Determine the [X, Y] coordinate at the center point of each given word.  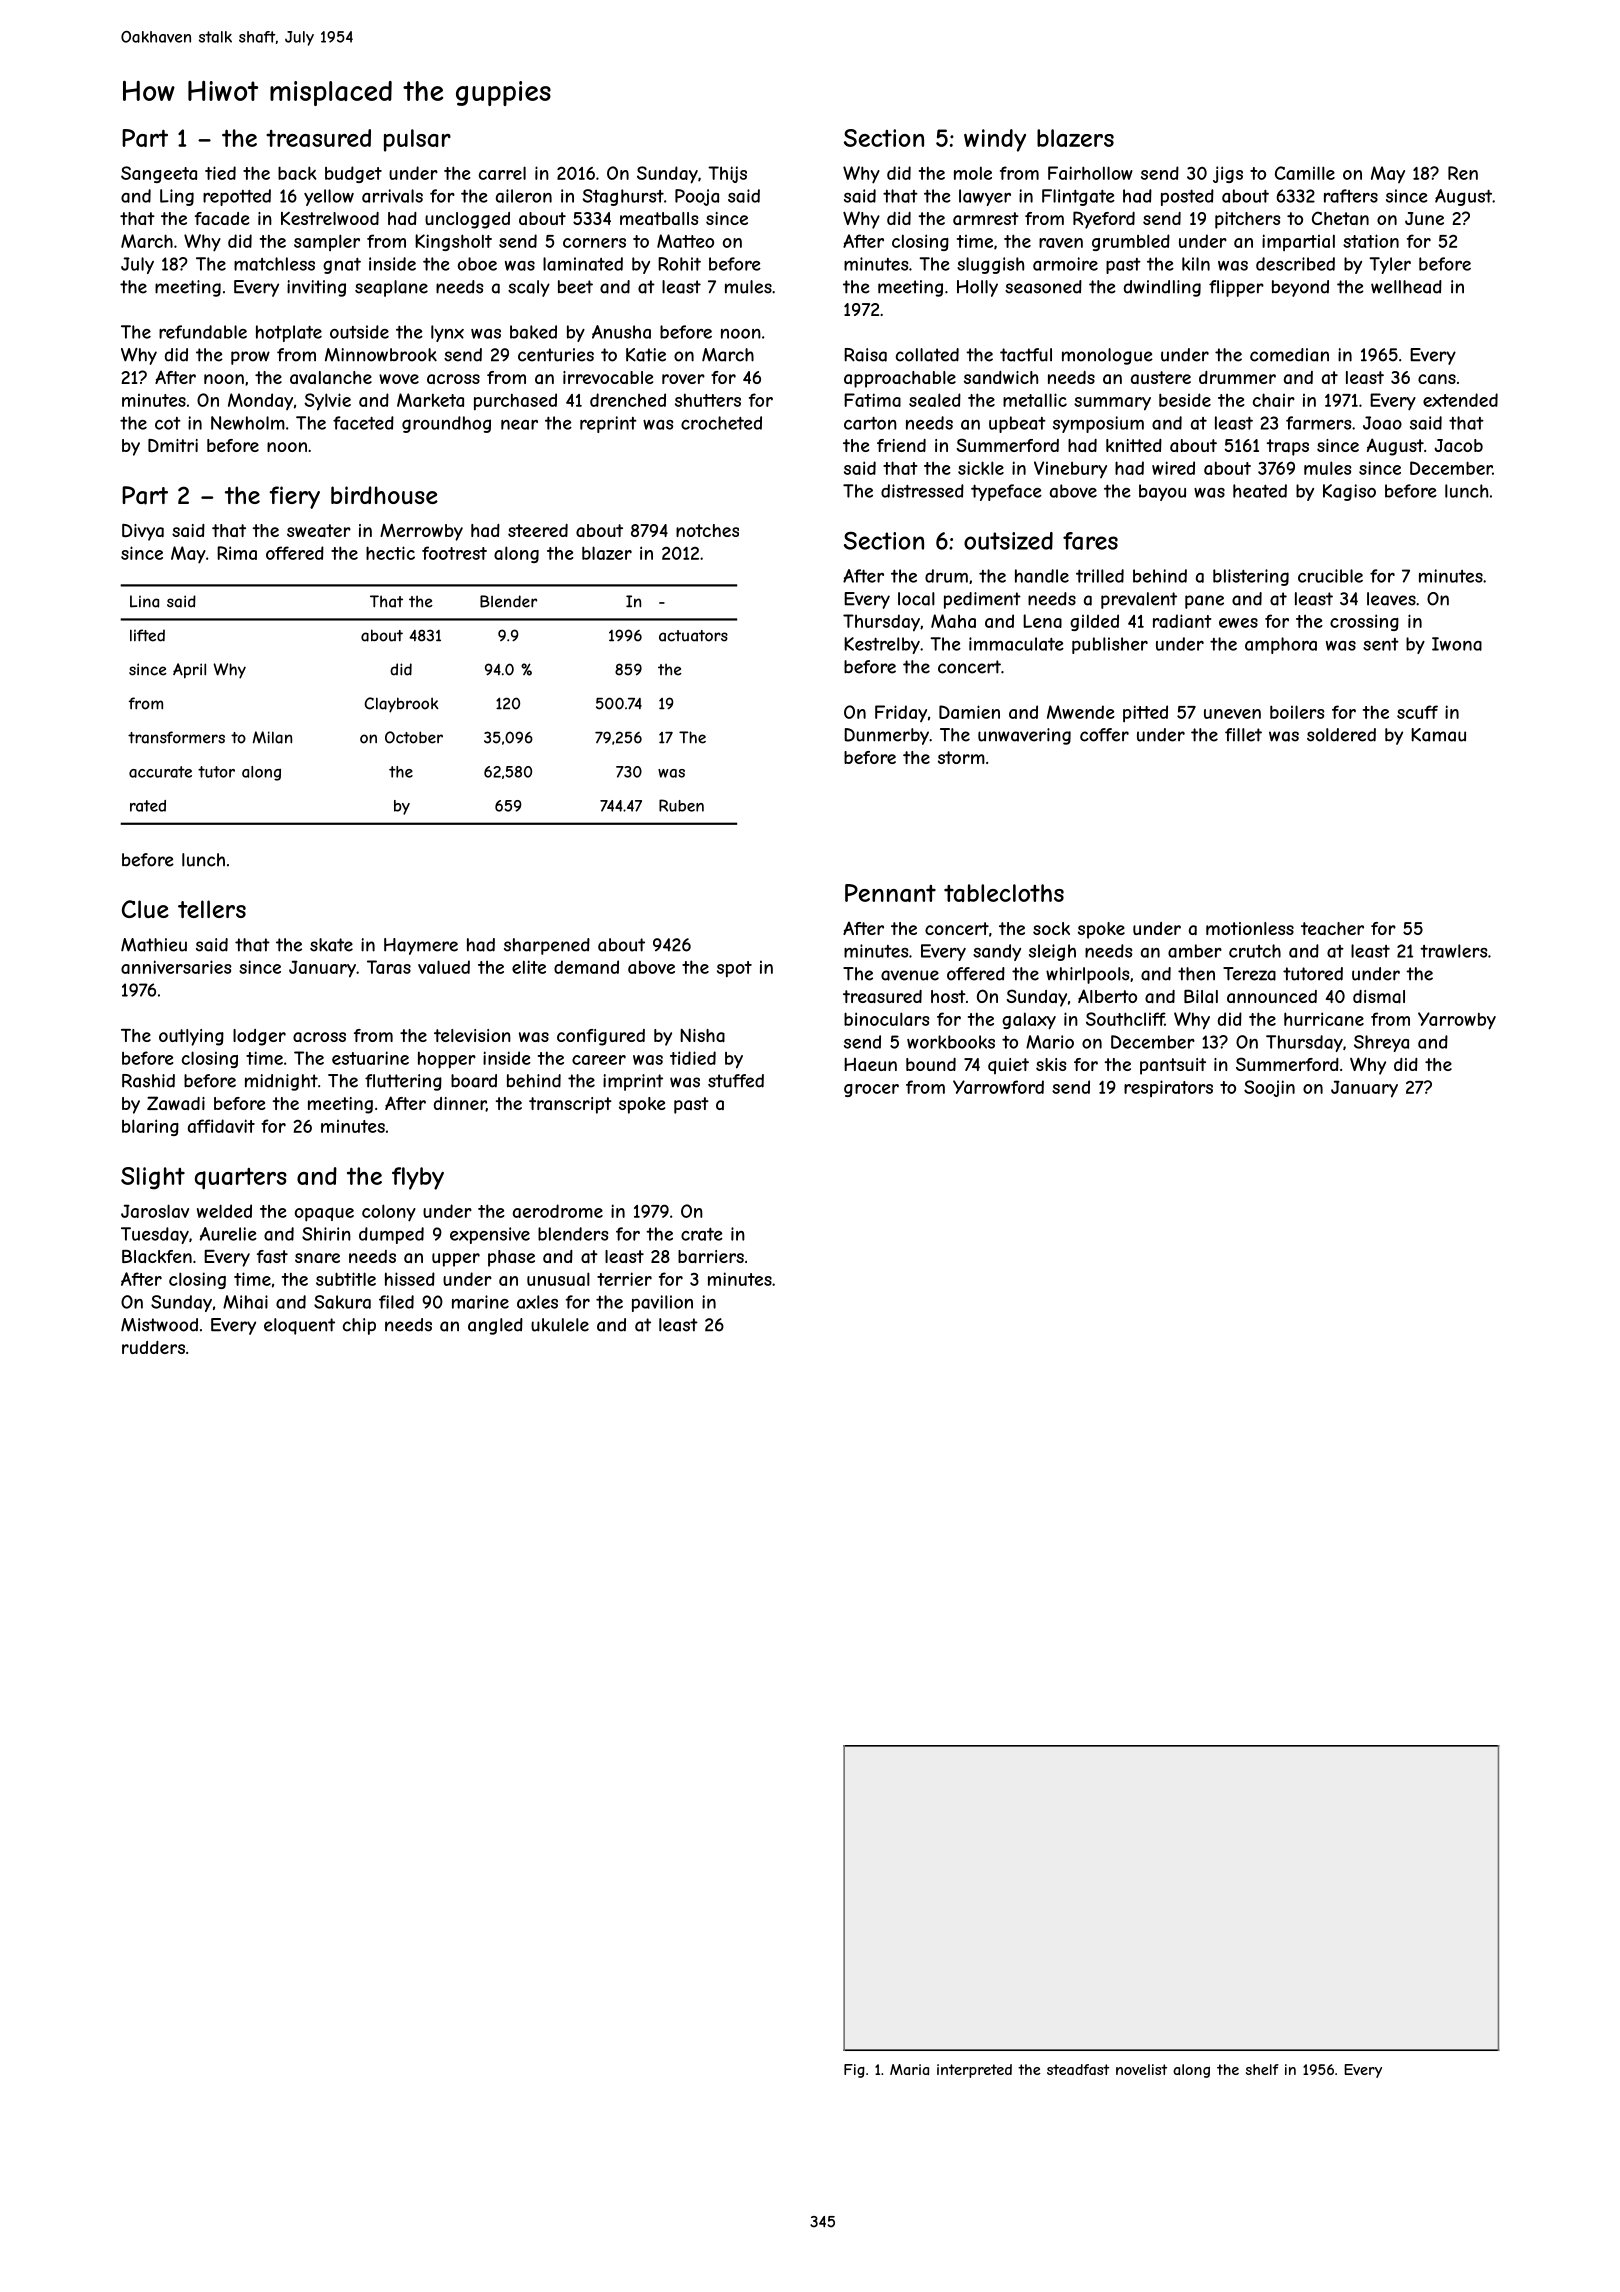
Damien [969, 712]
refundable [203, 332]
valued [444, 967]
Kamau [1438, 735]
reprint [608, 424]
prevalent [1139, 600]
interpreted [974, 2071]
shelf [1262, 2069]
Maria [909, 2069]
